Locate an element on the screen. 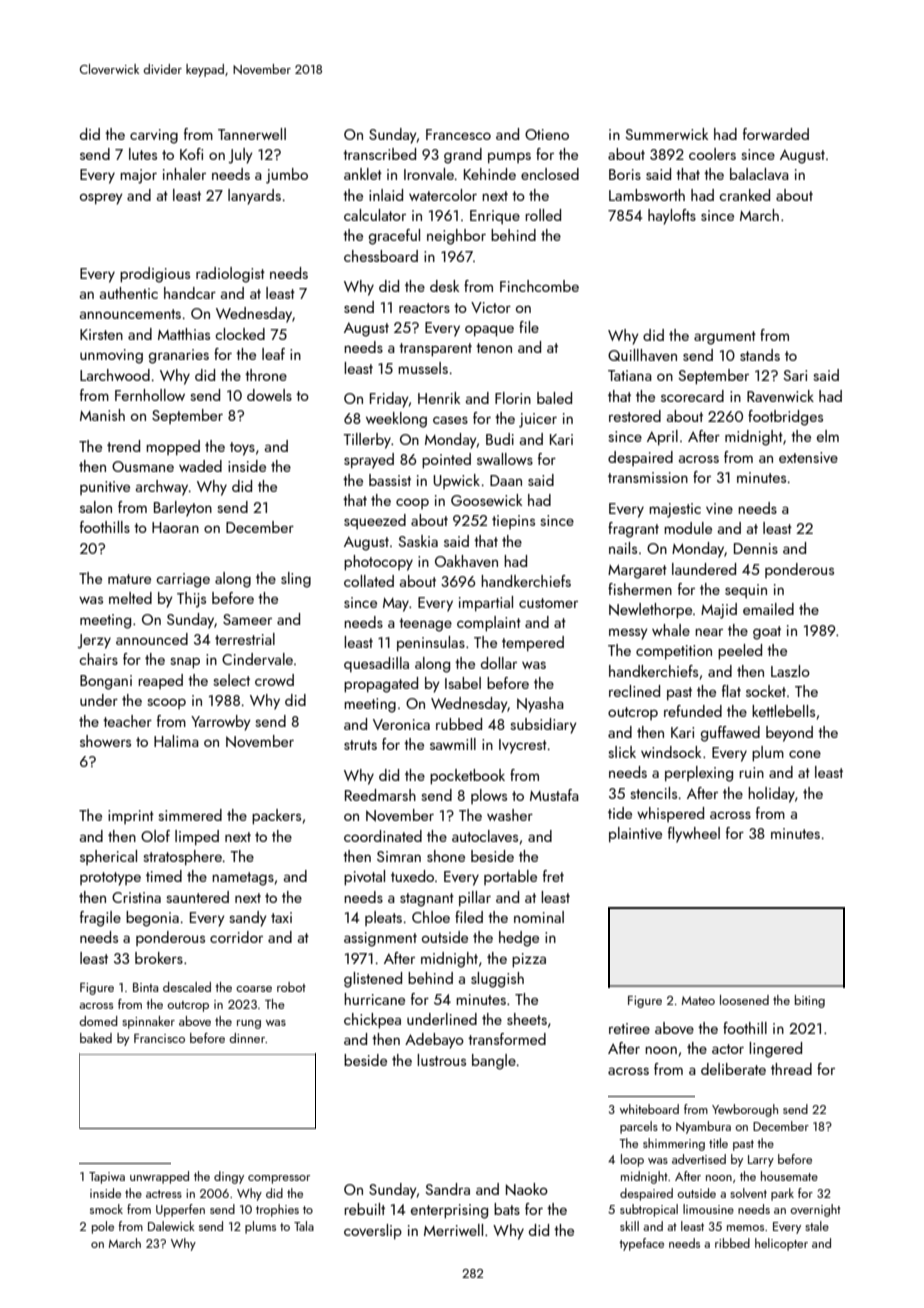 Image resolution: width=924 pixels, height=1308 pixels. Francesco is located at coordinates (458, 134).
